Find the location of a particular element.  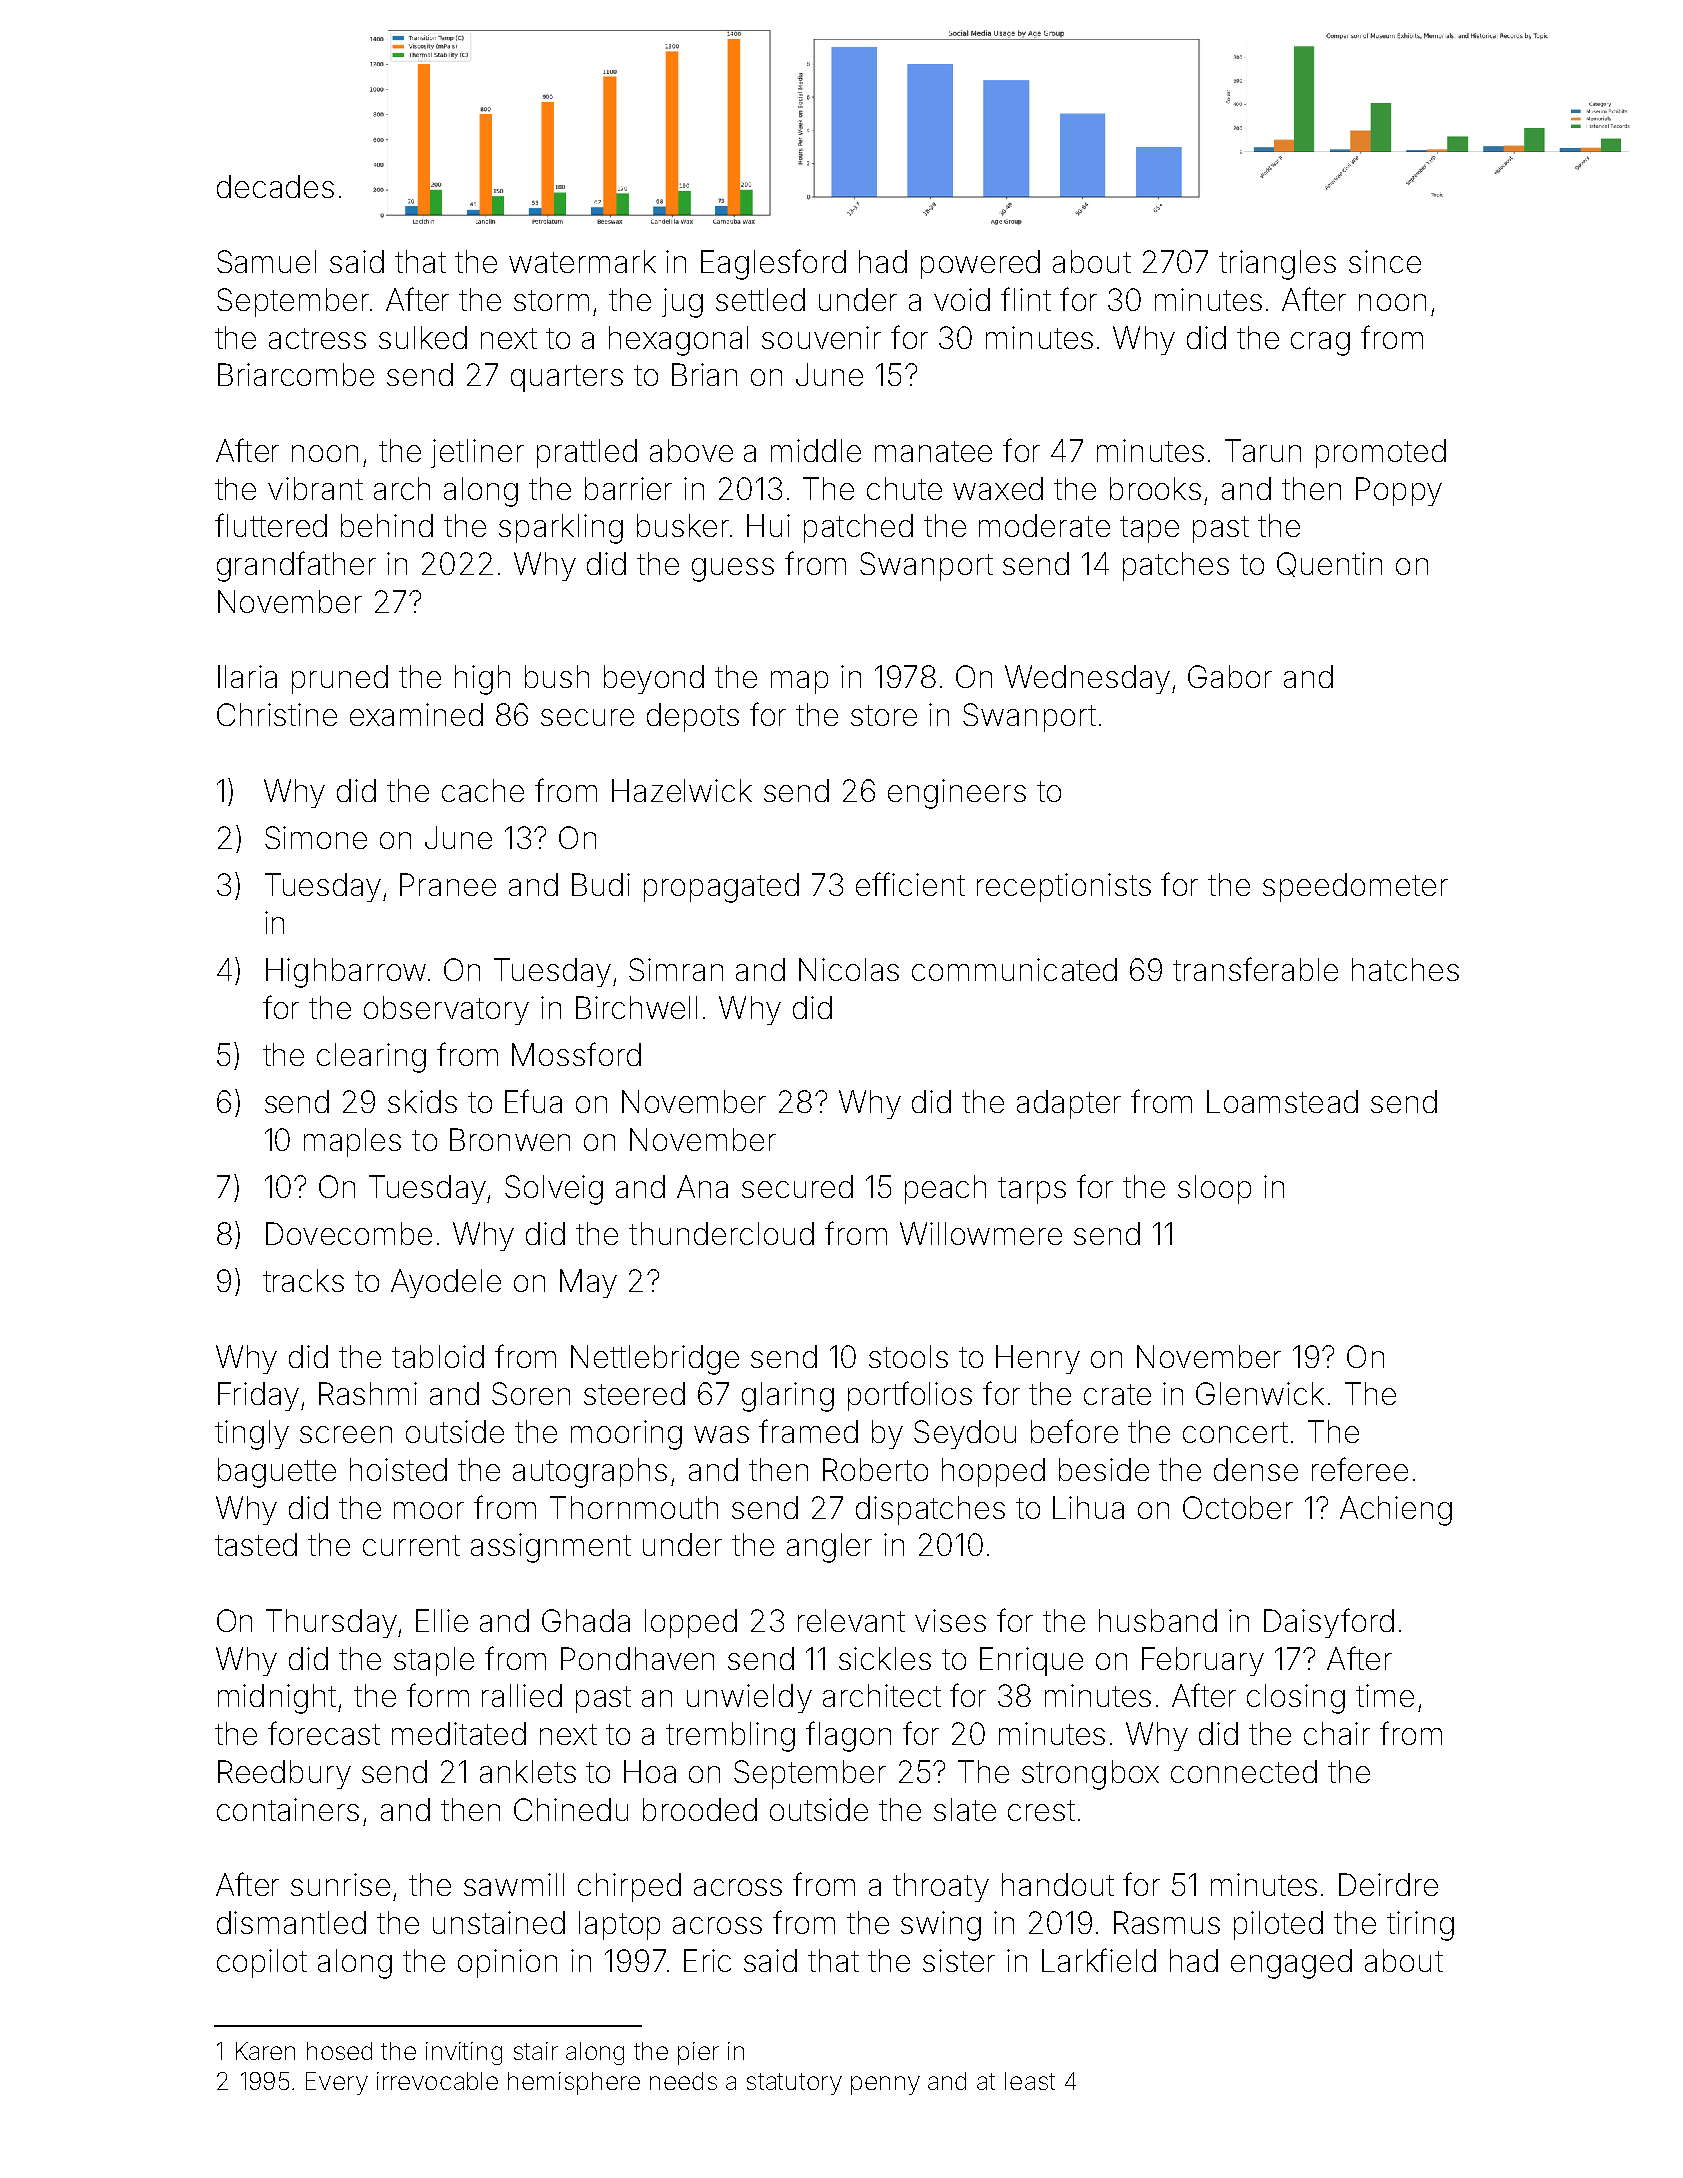

opinion is located at coordinates (507, 1963).
